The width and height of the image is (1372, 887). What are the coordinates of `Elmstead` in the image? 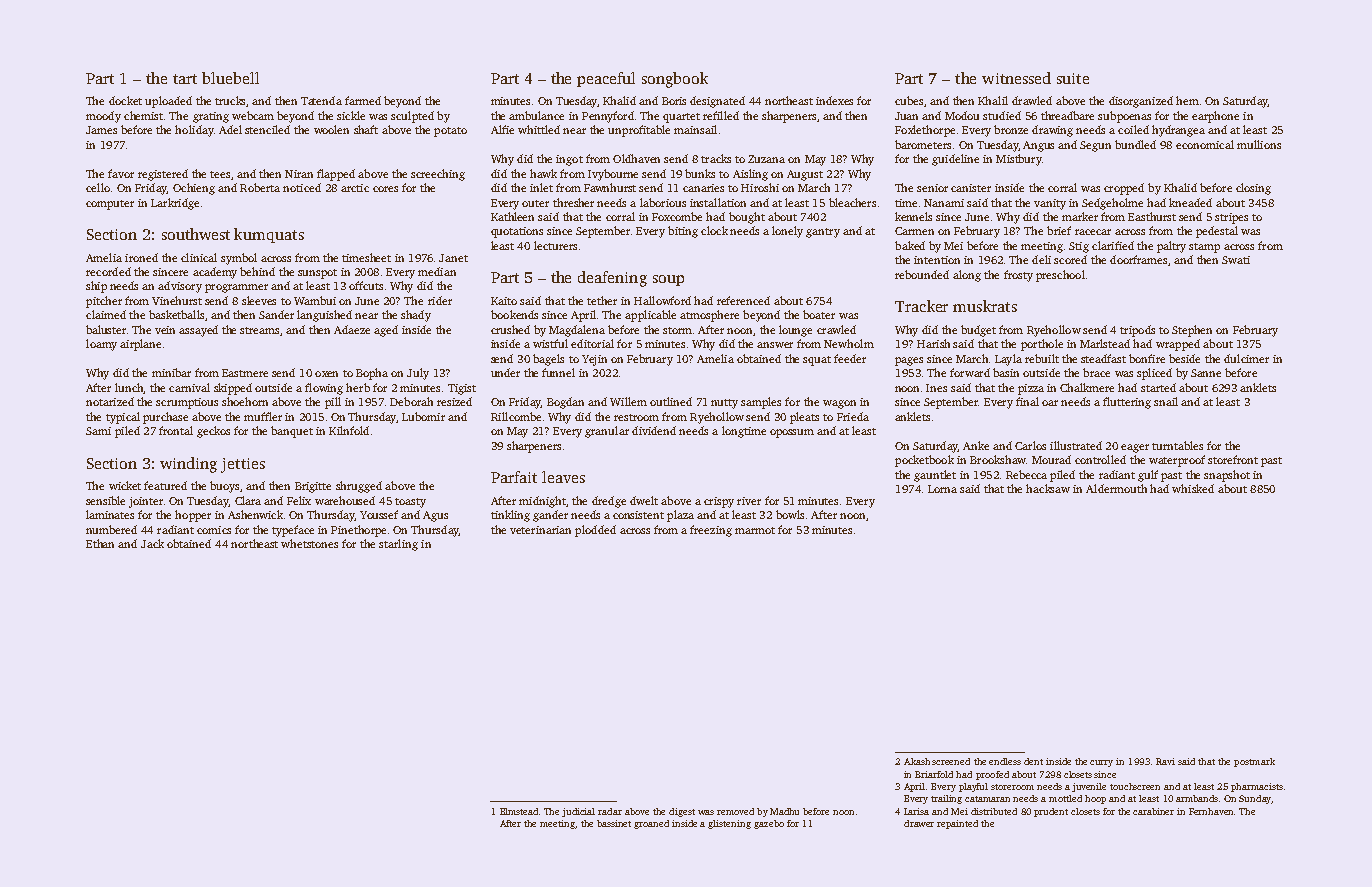 It's located at (519, 811).
